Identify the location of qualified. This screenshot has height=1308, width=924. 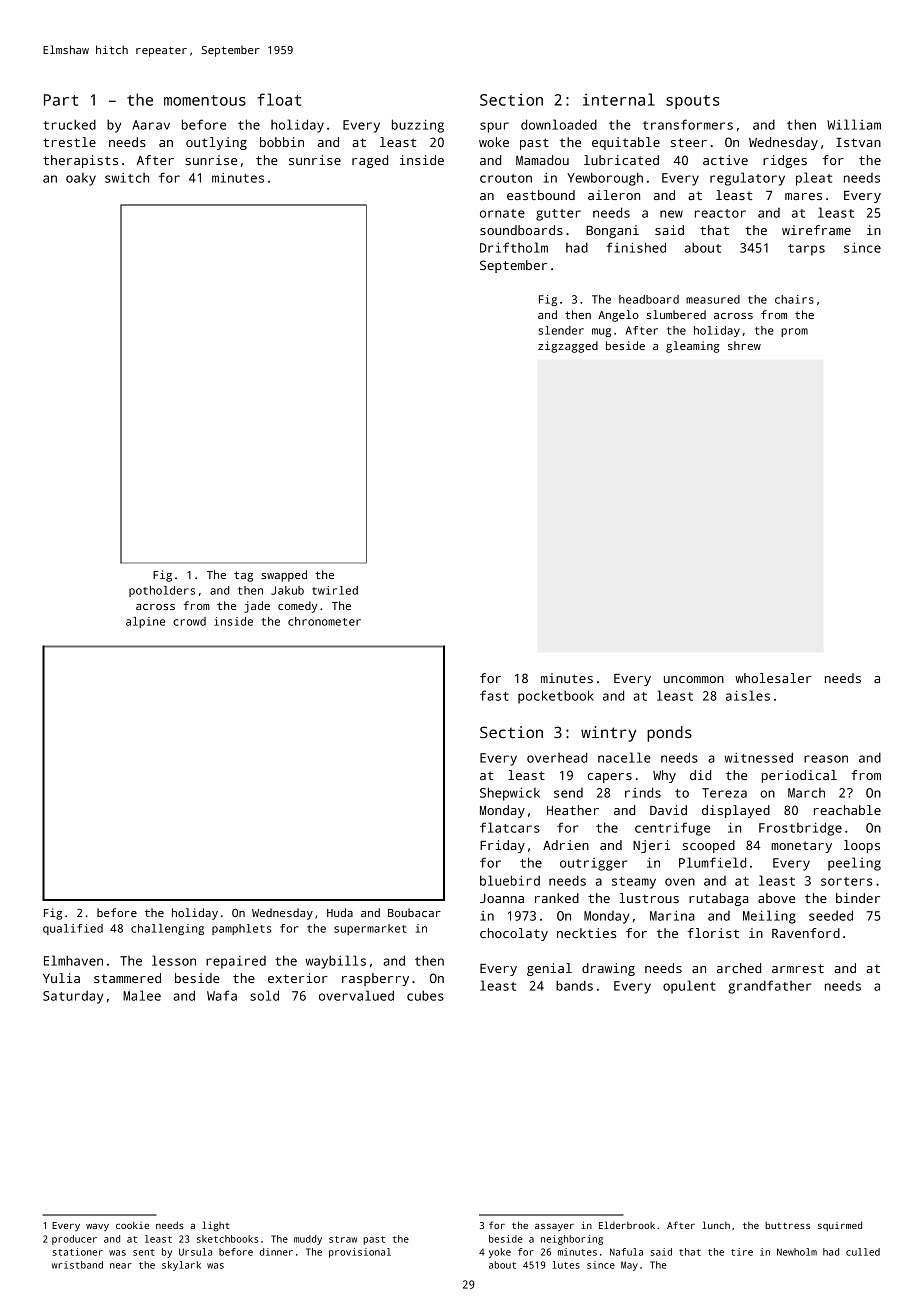
(73, 929).
